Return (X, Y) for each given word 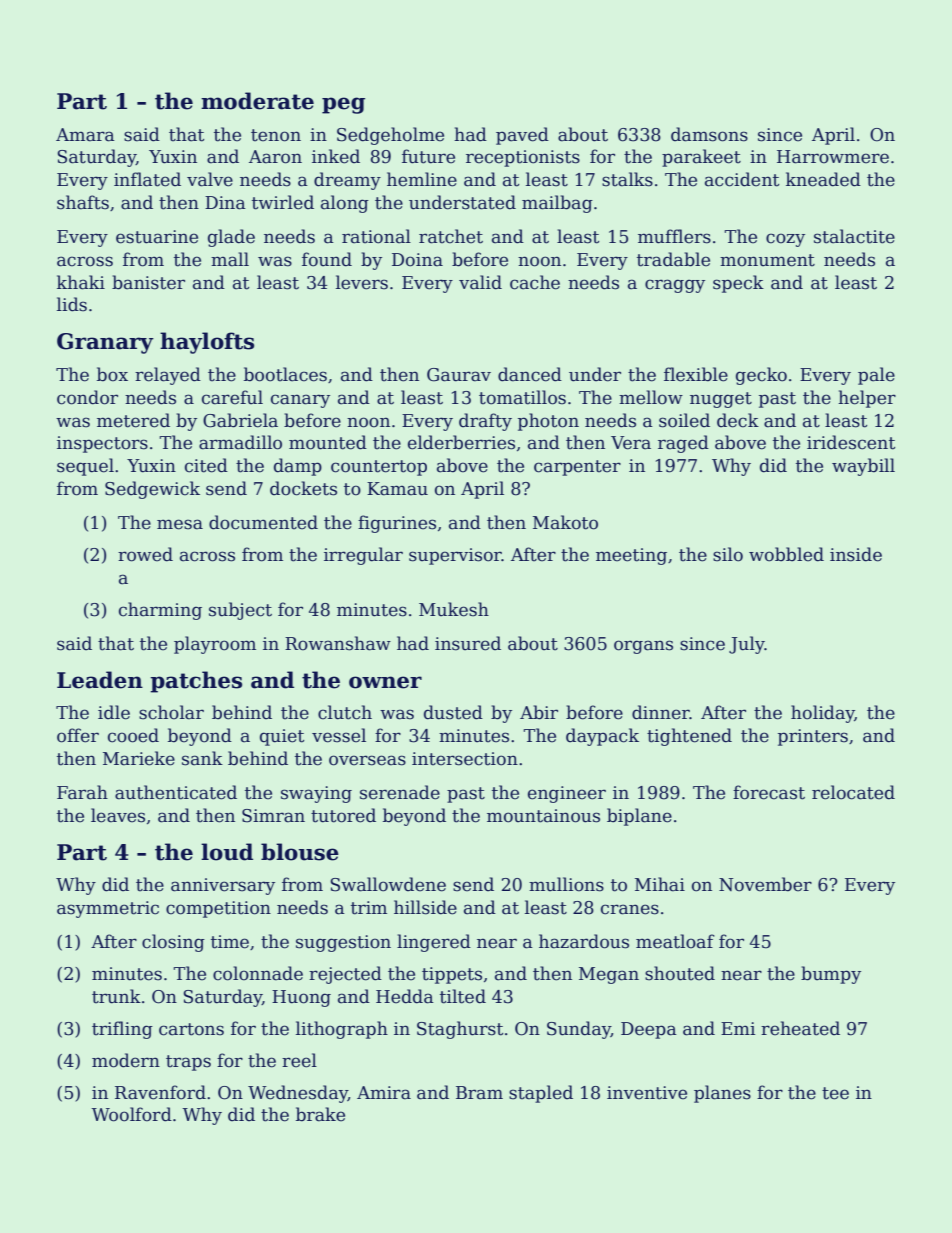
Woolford (131, 1114)
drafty (485, 422)
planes (722, 1094)
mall (230, 259)
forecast (769, 792)
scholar (171, 712)
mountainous (543, 816)
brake (320, 1114)
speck (738, 284)
